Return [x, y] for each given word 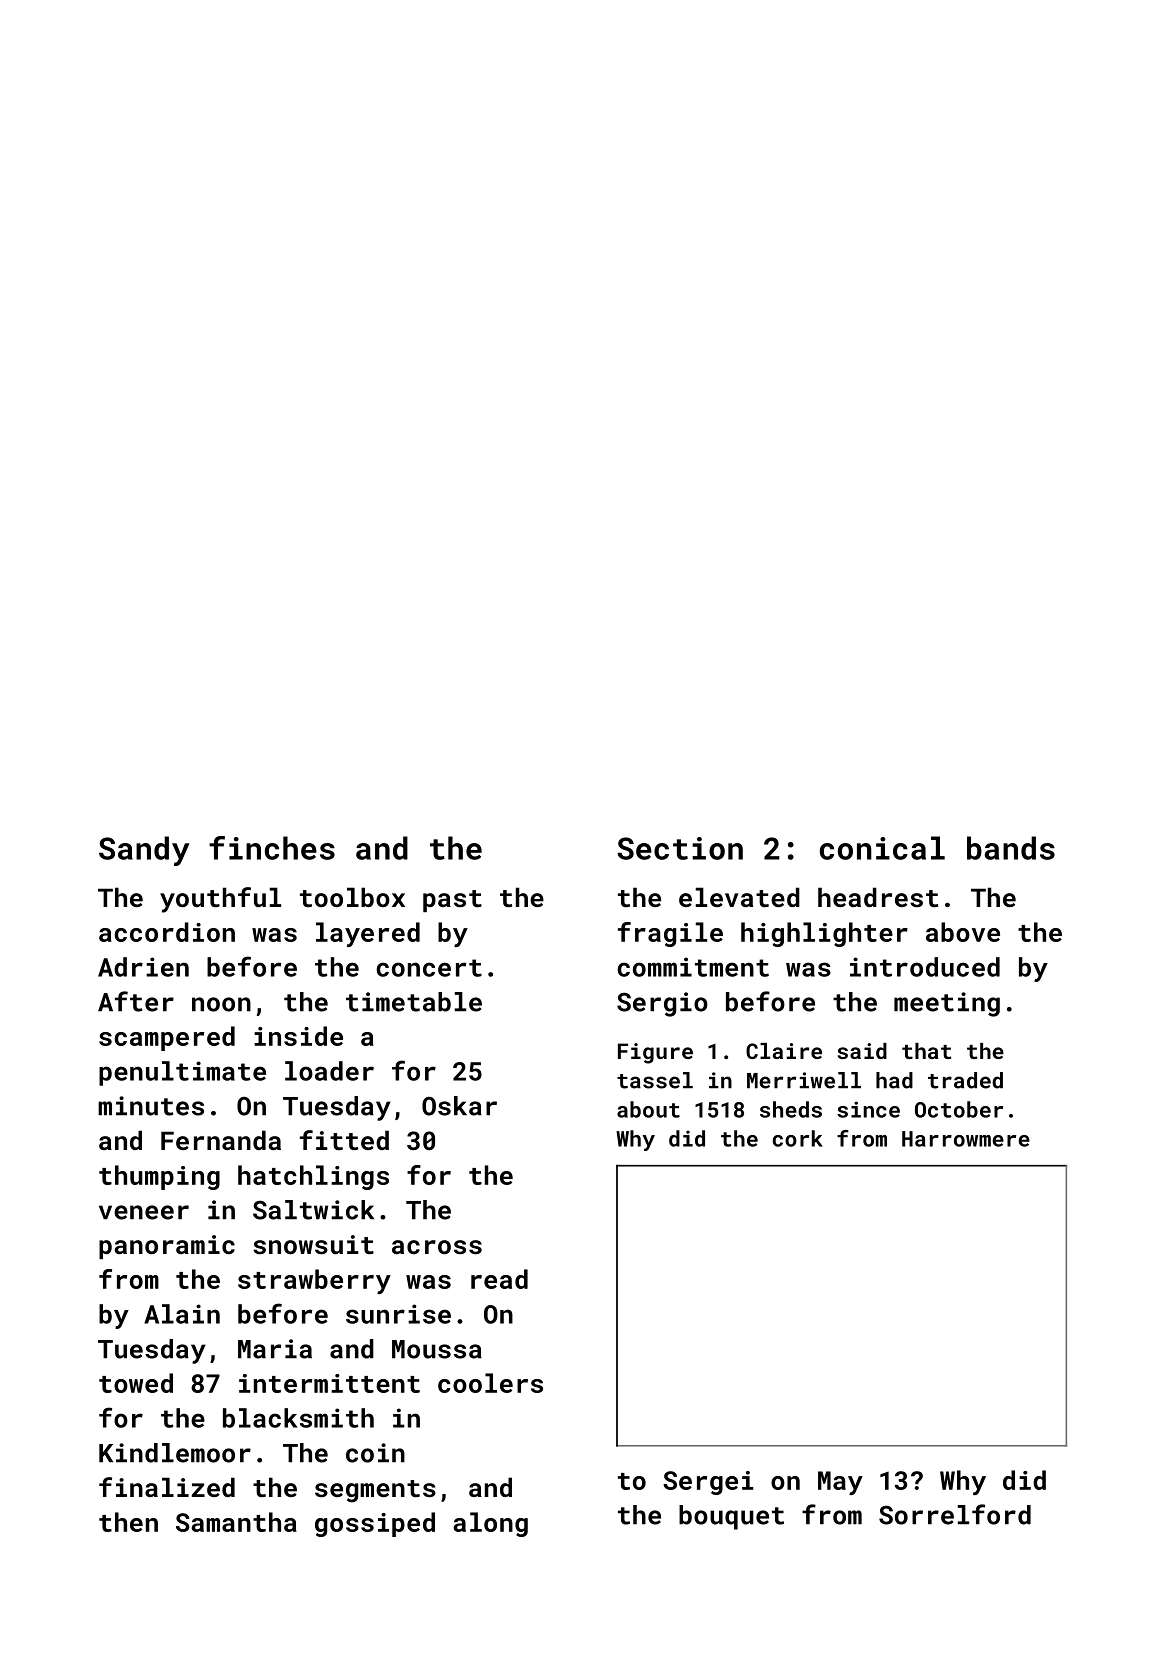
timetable [414, 1002]
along [490, 1524]
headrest [878, 897]
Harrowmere [966, 1139]
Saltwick [313, 1210]
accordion [167, 932]
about [648, 1109]
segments [375, 1491]
